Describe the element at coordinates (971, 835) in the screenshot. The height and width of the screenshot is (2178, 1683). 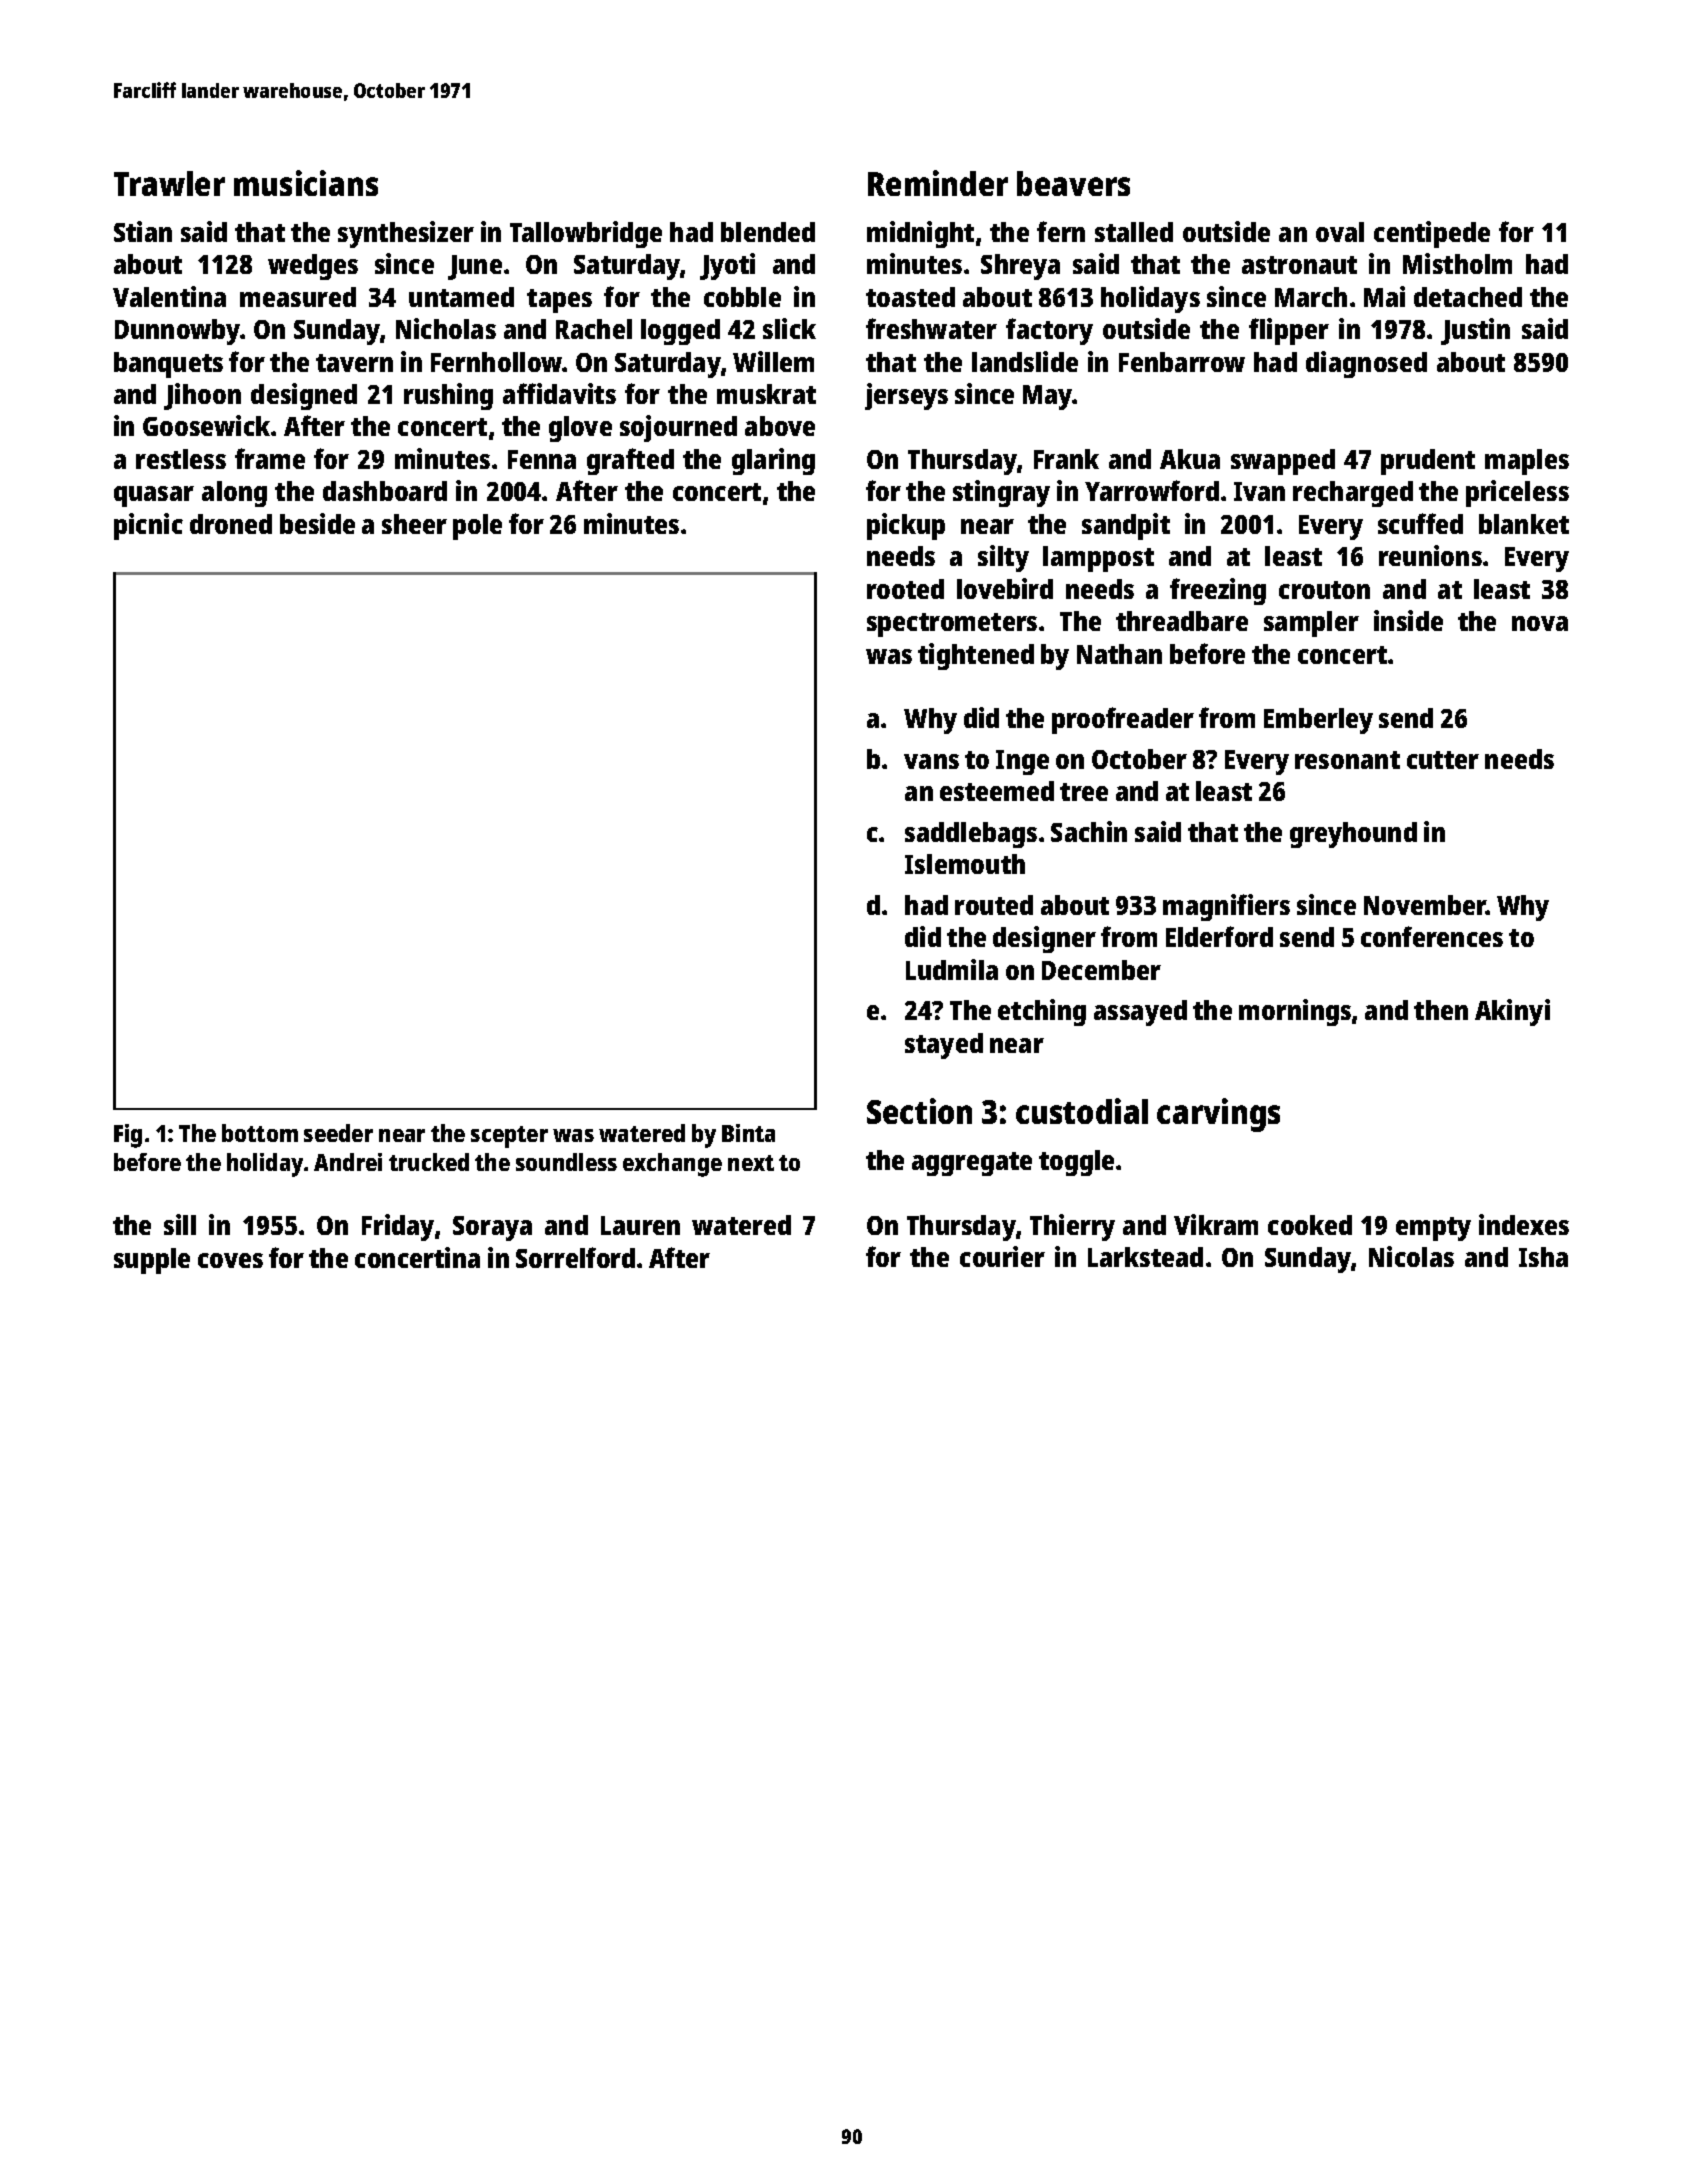
I see `saddlebags` at that location.
